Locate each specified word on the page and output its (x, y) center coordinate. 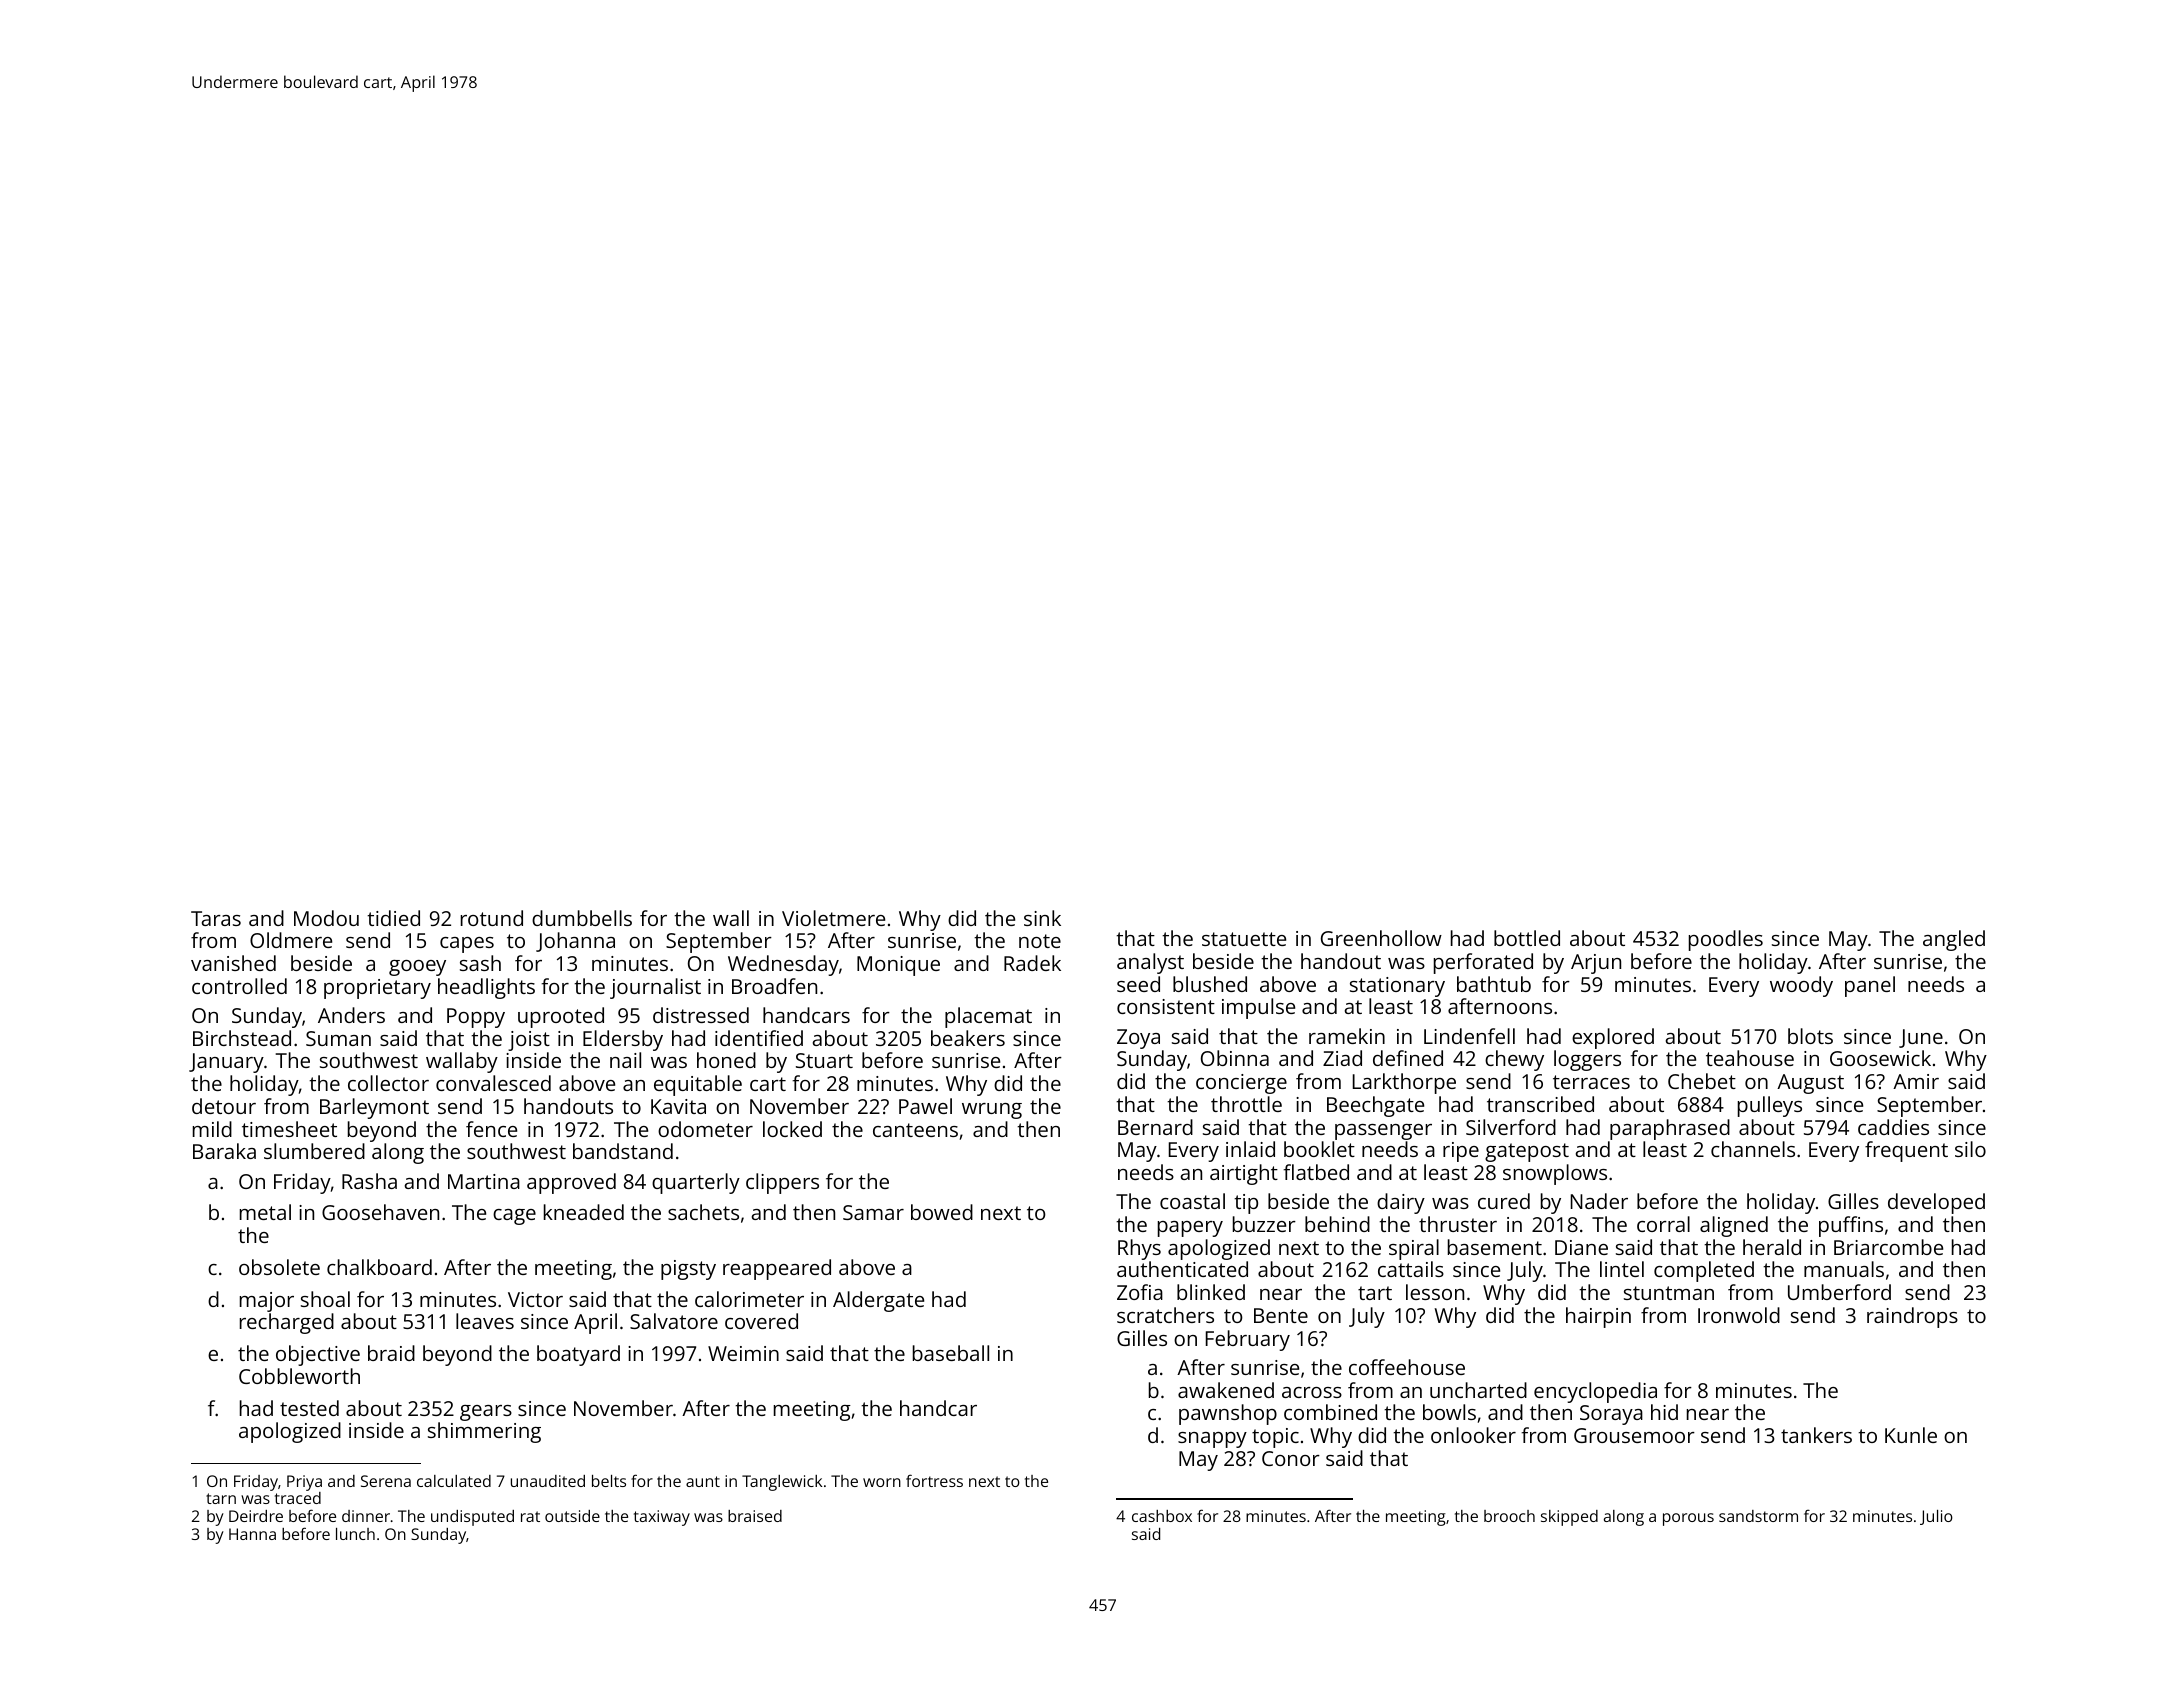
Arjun (1596, 964)
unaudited (548, 1481)
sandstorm (1758, 1516)
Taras (216, 918)
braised (755, 1516)
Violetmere (833, 918)
